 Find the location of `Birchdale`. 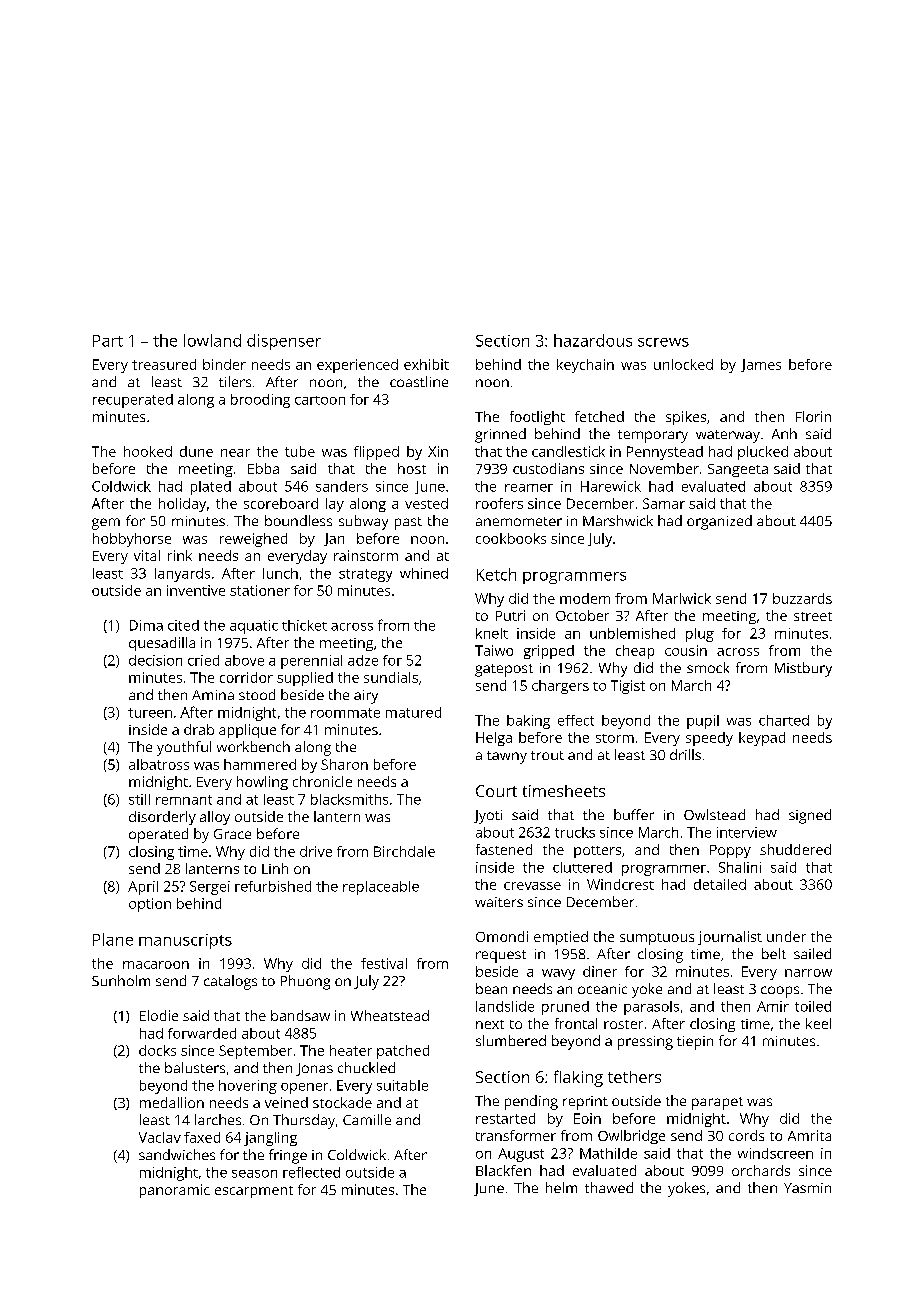

Birchdale is located at coordinates (404, 851).
